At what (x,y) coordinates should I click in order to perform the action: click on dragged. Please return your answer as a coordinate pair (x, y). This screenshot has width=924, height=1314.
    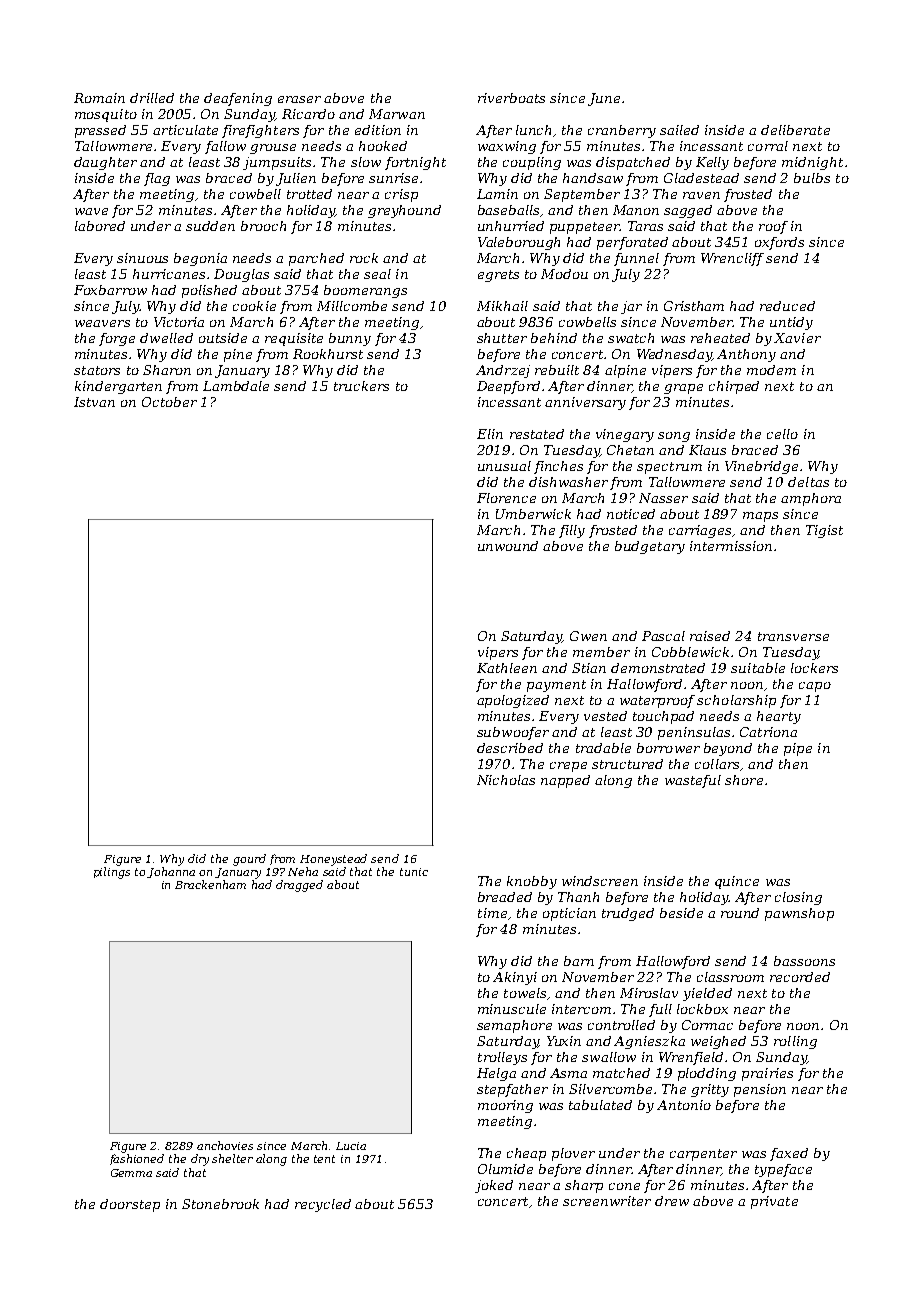
    Looking at the image, I should click on (299, 886).
